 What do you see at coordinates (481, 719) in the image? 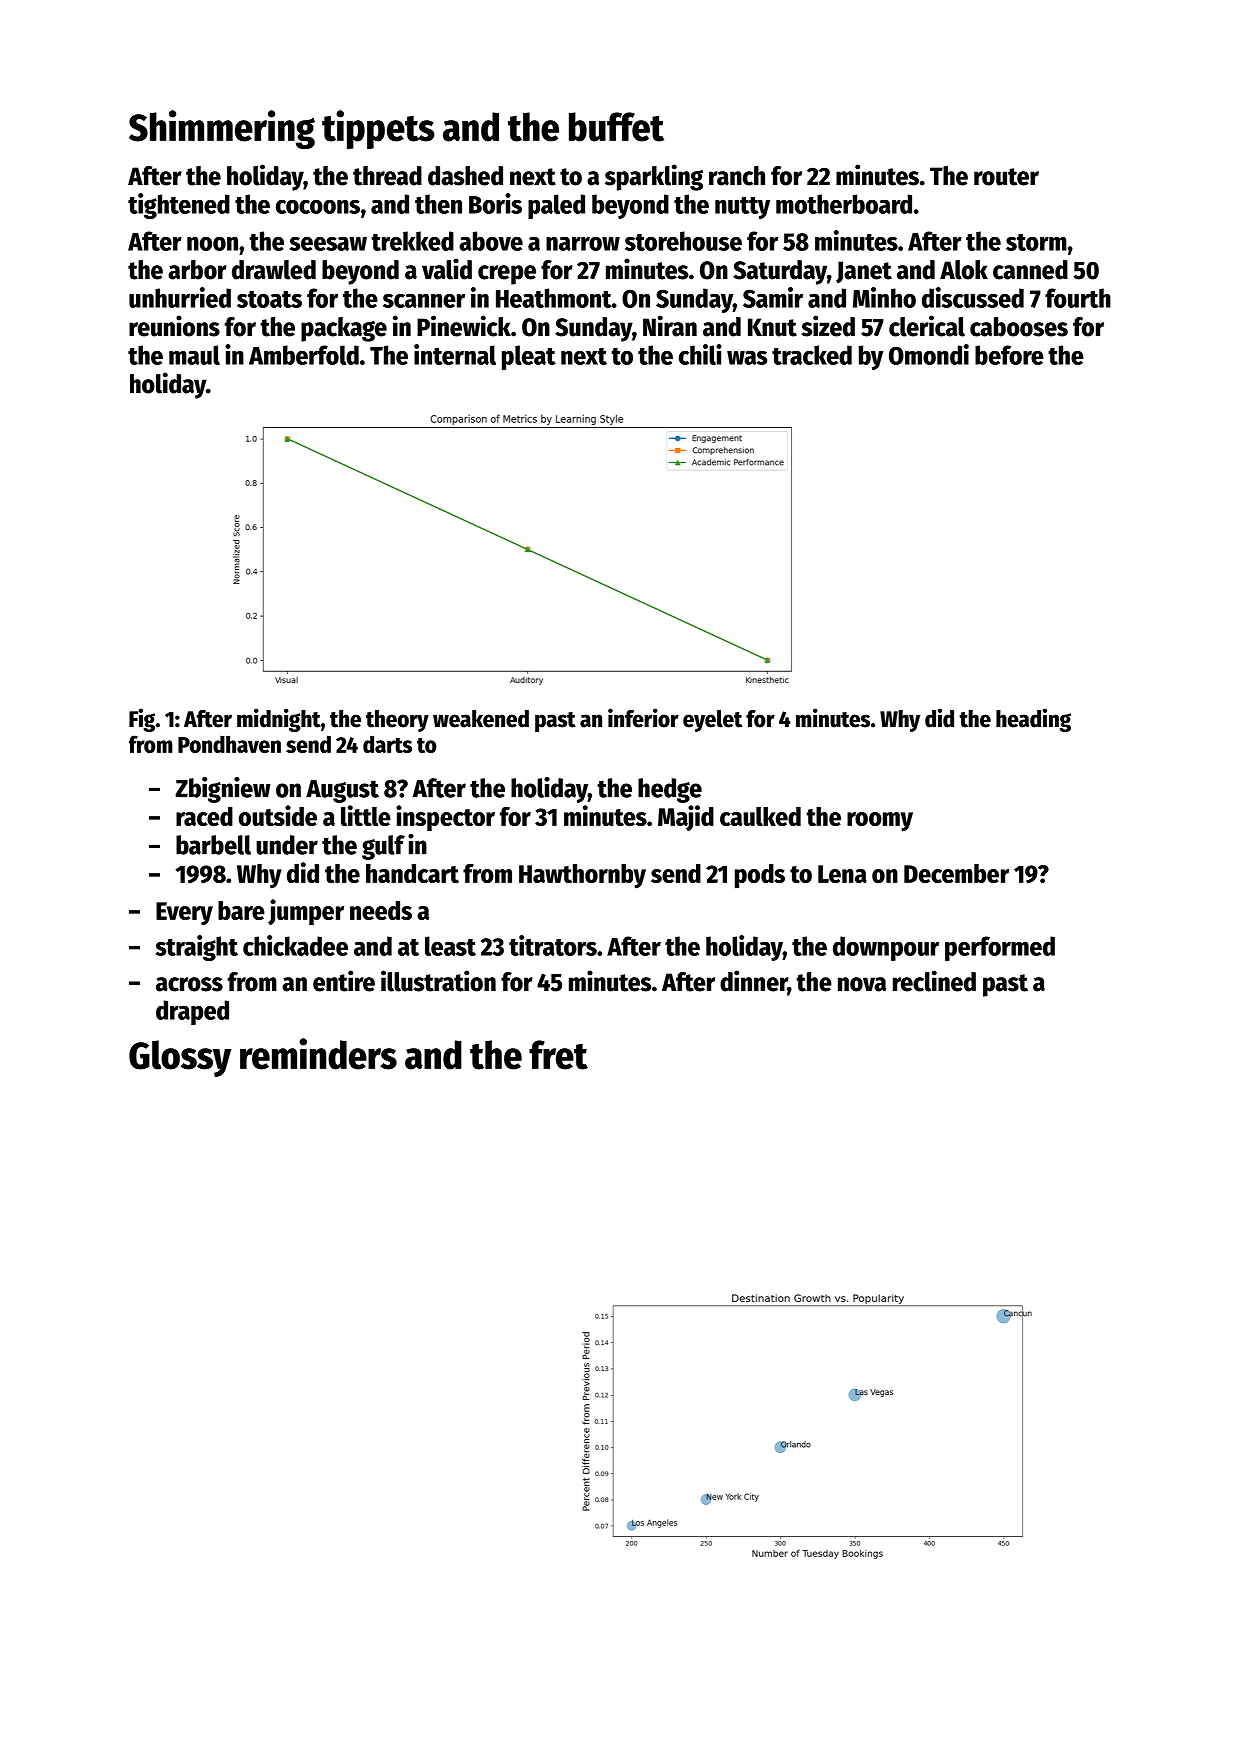
I see `weakened` at bounding box center [481, 719].
